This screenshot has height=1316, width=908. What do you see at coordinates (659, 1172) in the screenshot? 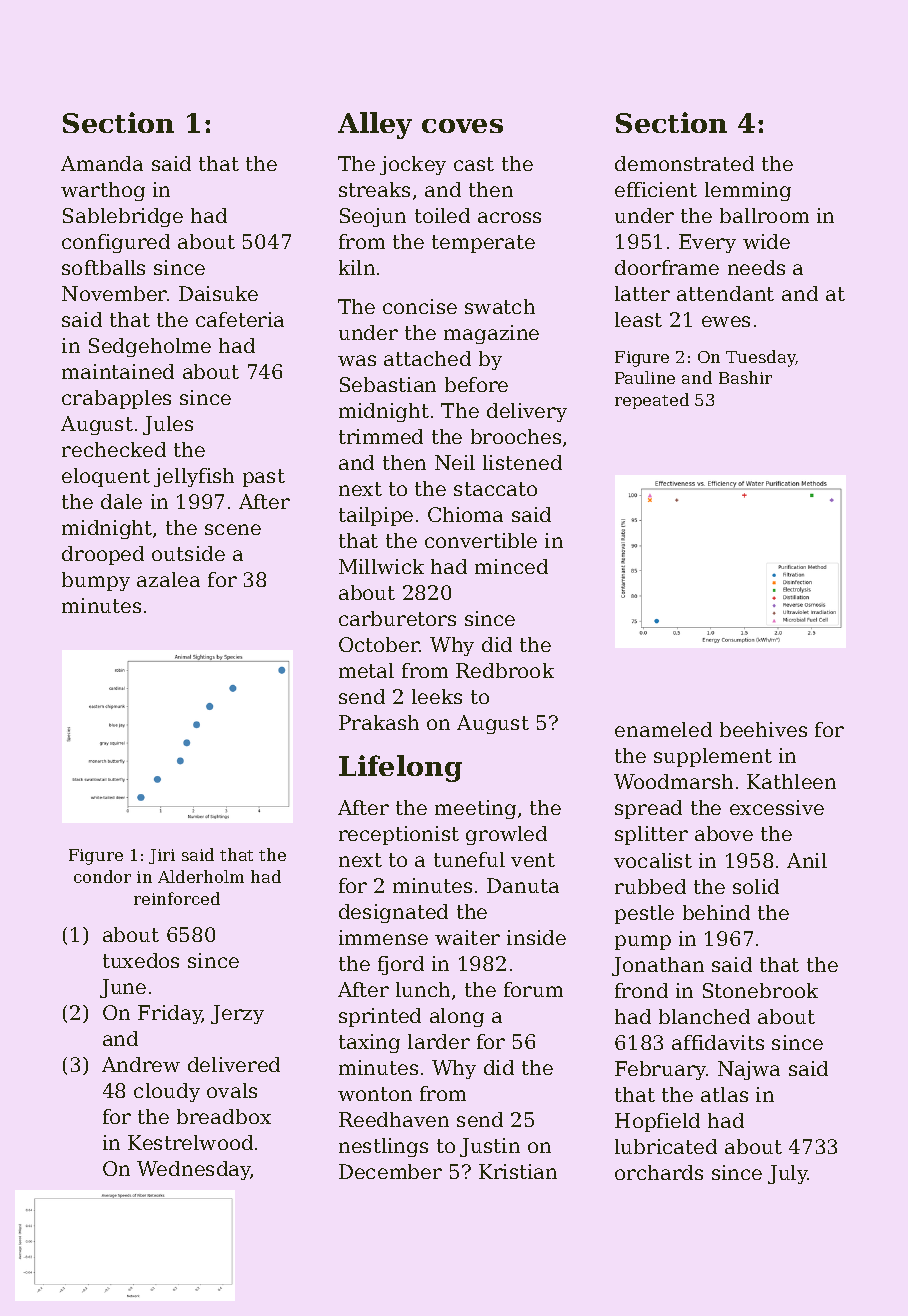
I see `orchards` at bounding box center [659, 1172].
